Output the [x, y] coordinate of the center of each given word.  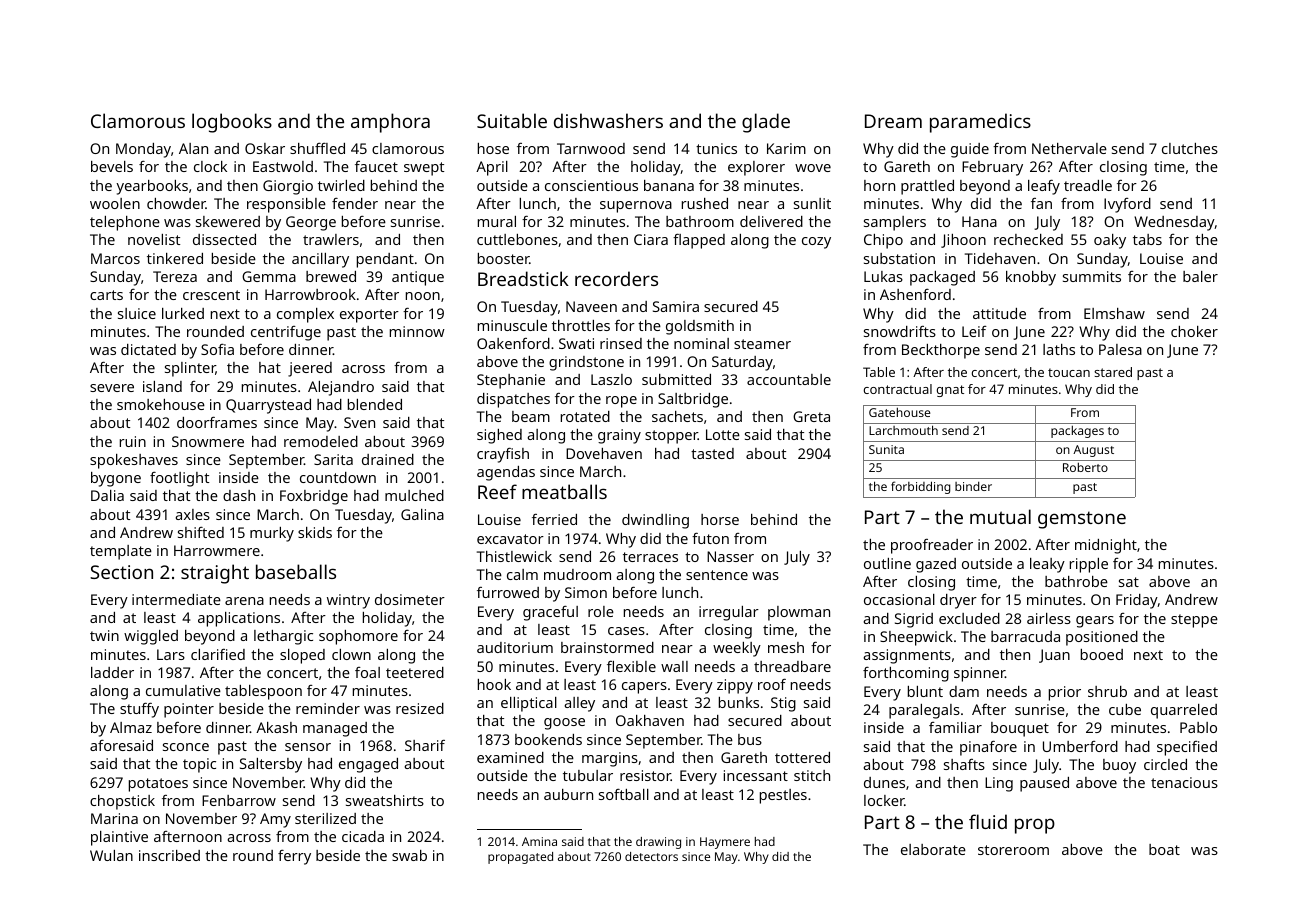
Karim [786, 148]
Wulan [111, 855]
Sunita [886, 449]
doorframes [217, 422]
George [311, 223]
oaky [1110, 241]
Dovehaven [604, 453]
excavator [510, 539]
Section [121, 572]
